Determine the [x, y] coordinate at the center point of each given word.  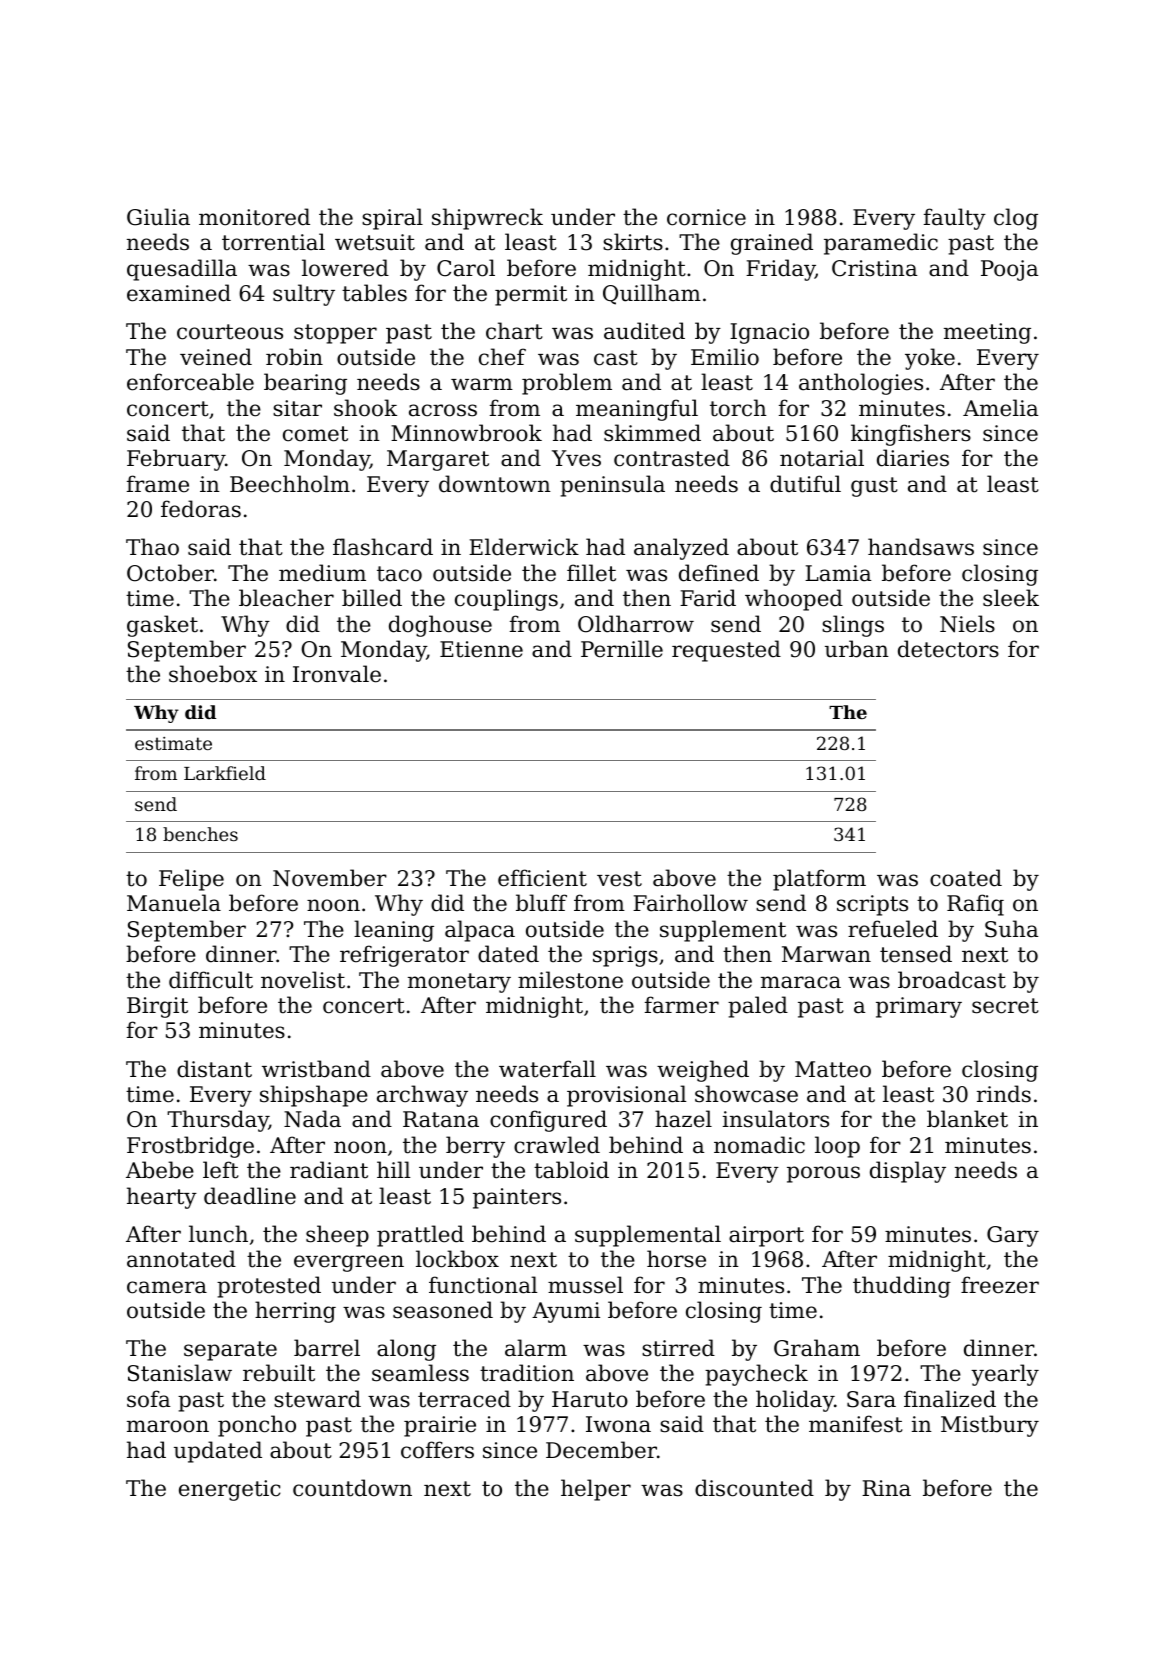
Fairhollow [690, 903]
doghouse [440, 626]
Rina [886, 1488]
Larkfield [225, 773]
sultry [304, 295]
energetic [229, 1490]
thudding [902, 1287]
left [221, 1170]
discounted [754, 1488]
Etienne [481, 649]
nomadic [759, 1145]
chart [514, 331]
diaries [913, 458]
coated [966, 878]
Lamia [838, 573]
